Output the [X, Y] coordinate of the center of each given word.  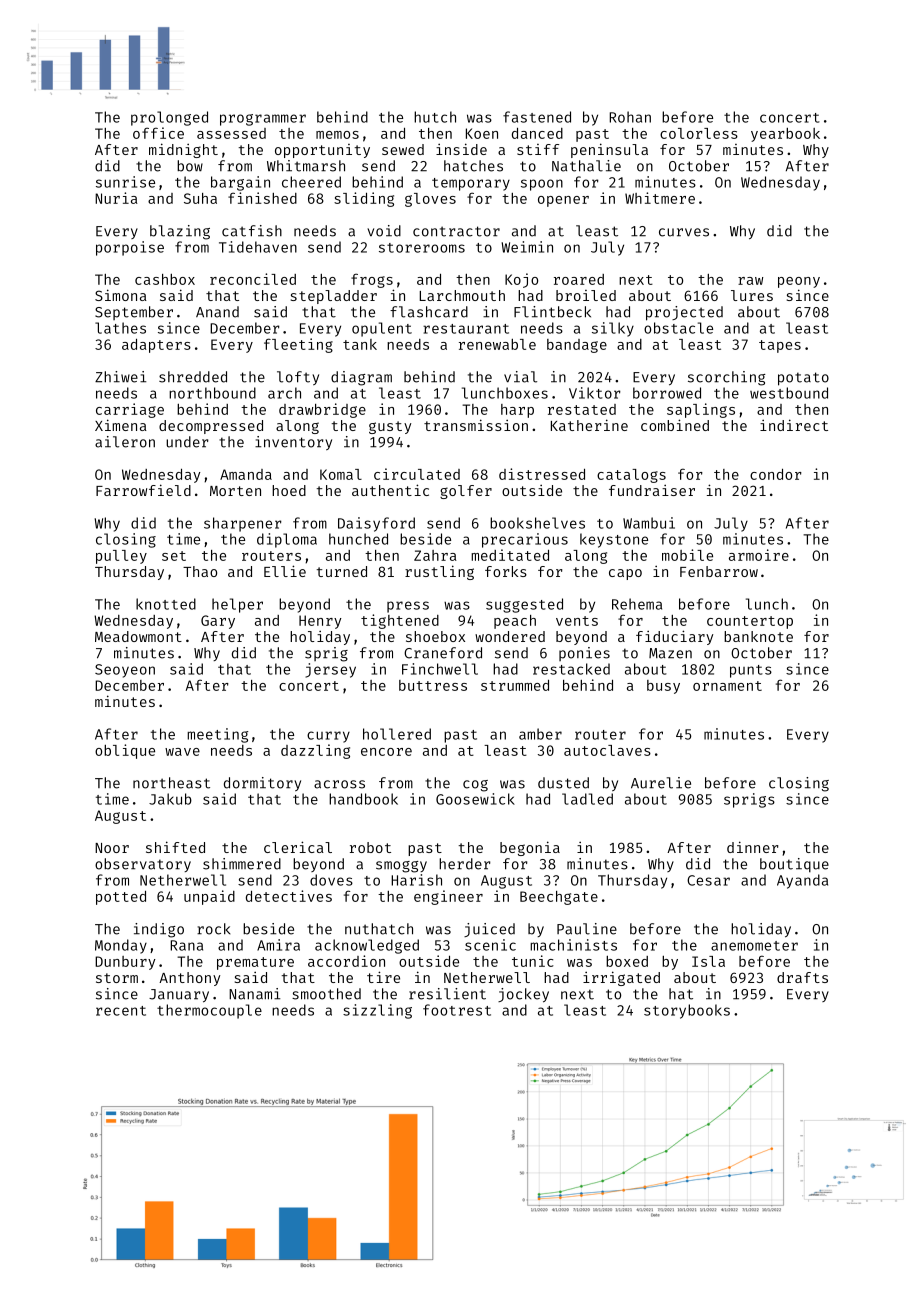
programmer [263, 120]
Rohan [630, 117]
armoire [759, 555]
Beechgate [559, 898]
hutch [435, 117]
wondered [510, 636]
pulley [121, 557]
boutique [794, 865]
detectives [289, 896]
